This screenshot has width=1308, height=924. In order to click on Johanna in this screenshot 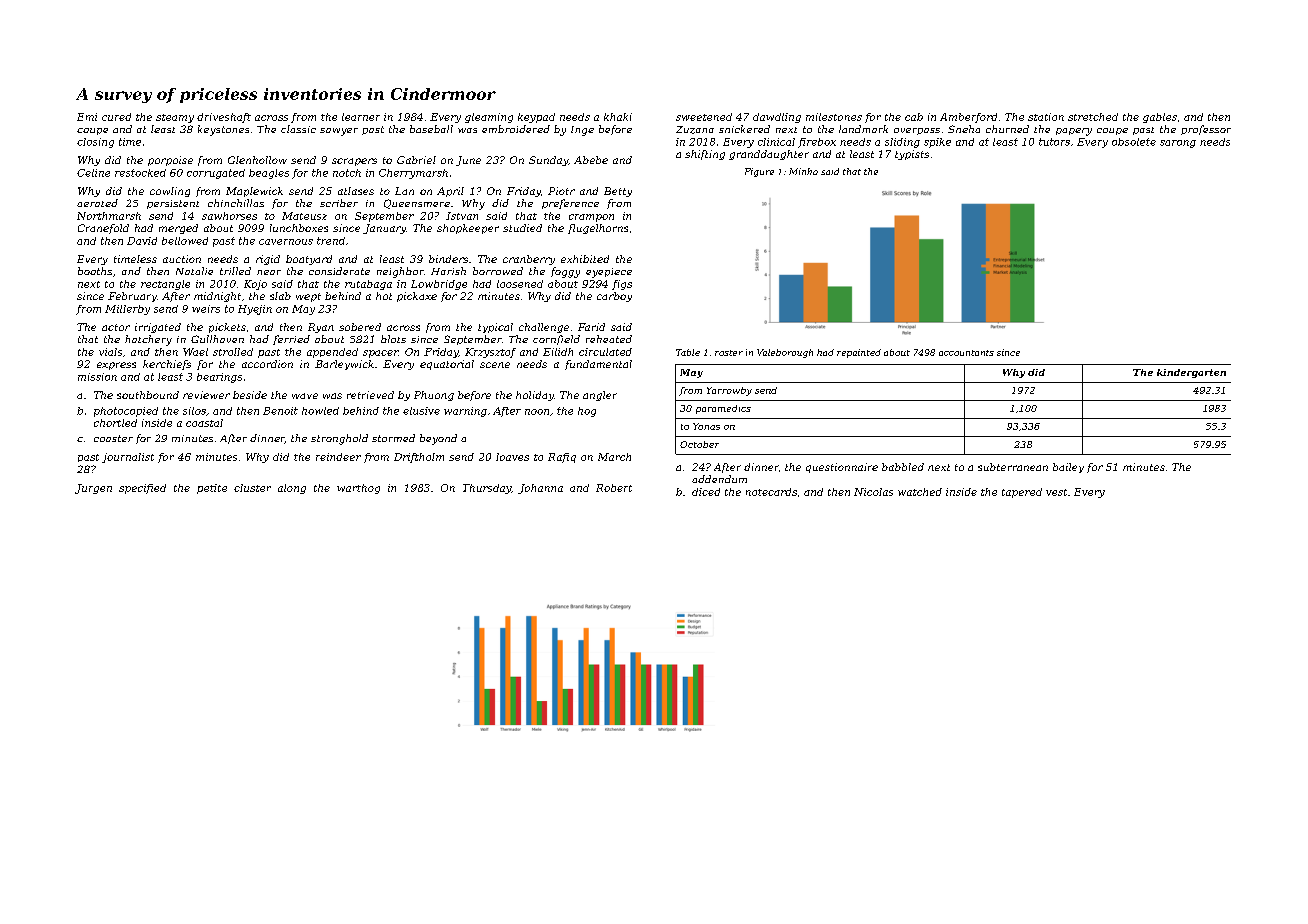, I will do `click(540, 489)`.
